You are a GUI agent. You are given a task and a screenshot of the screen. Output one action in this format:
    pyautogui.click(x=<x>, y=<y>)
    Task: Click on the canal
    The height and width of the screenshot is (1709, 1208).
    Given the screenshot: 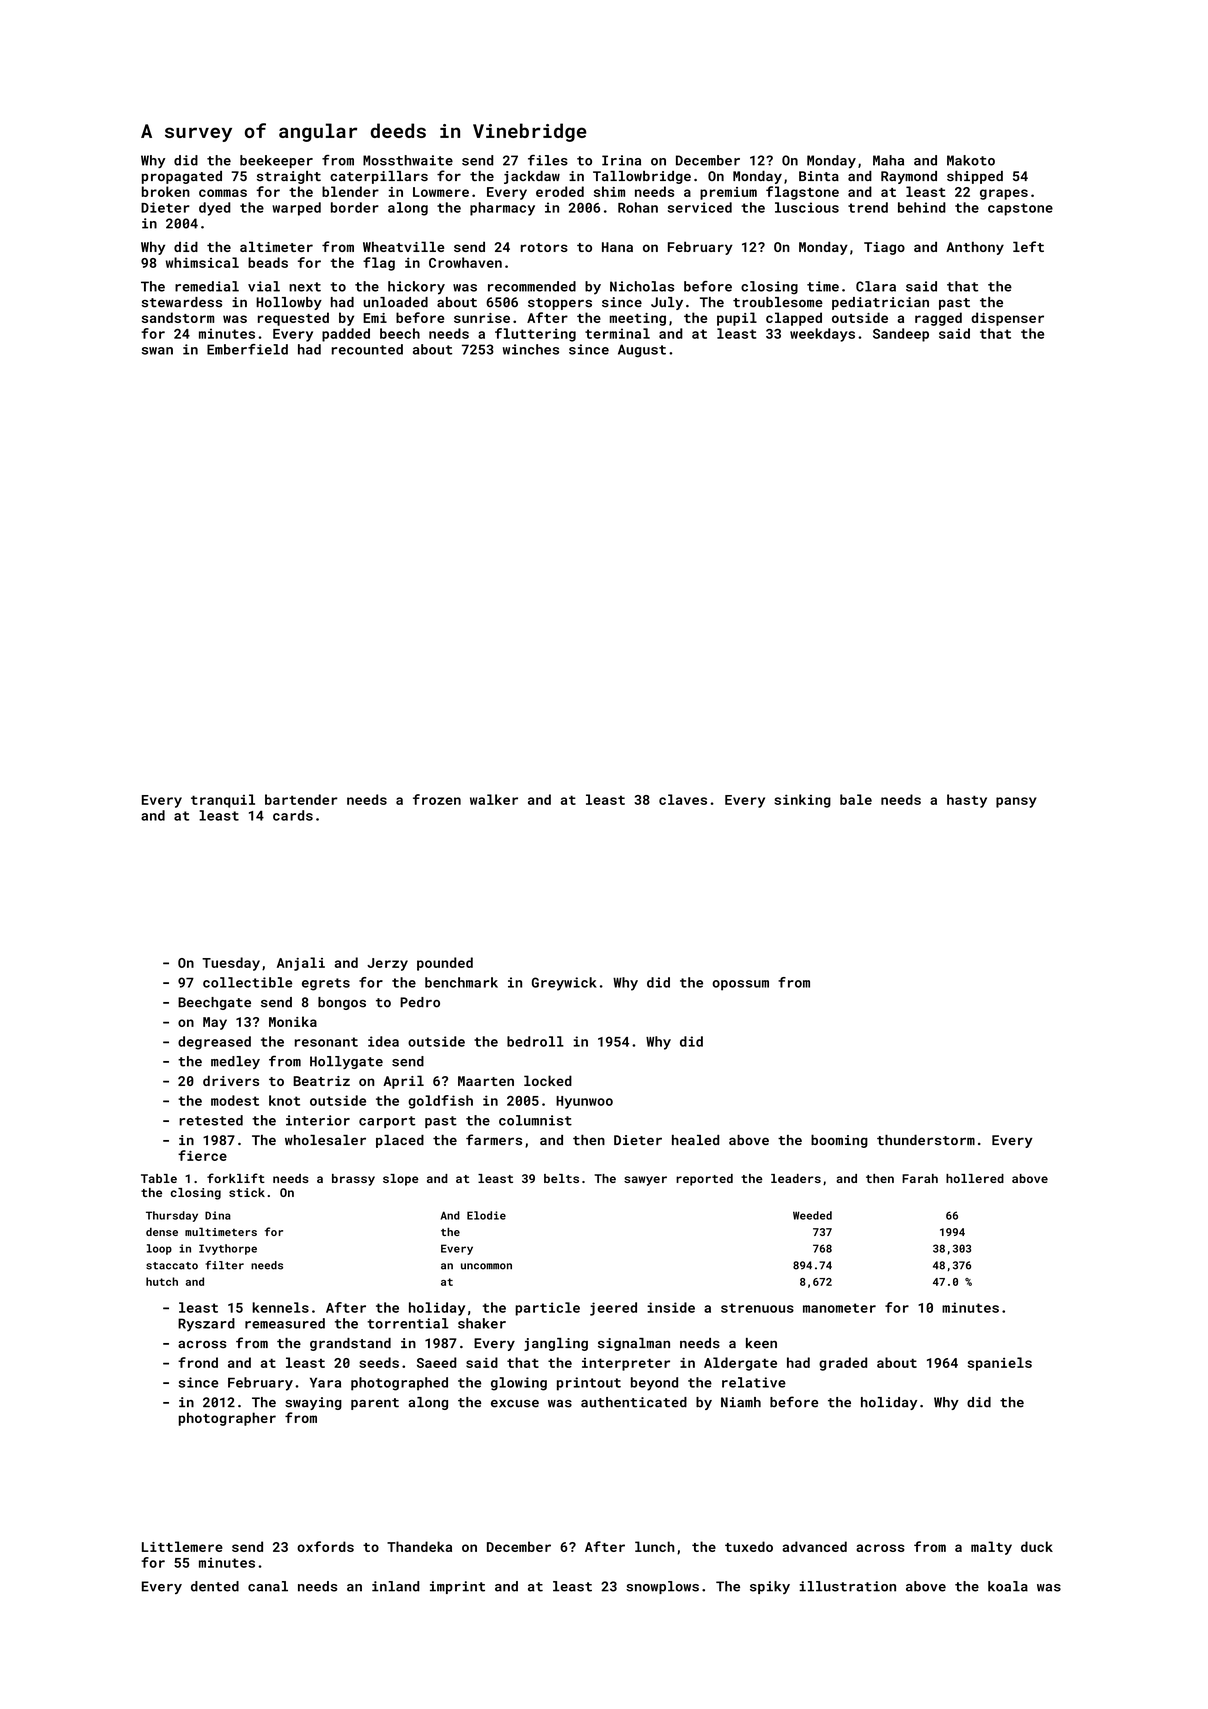 What is the action you would take?
    pyautogui.click(x=268, y=1586)
